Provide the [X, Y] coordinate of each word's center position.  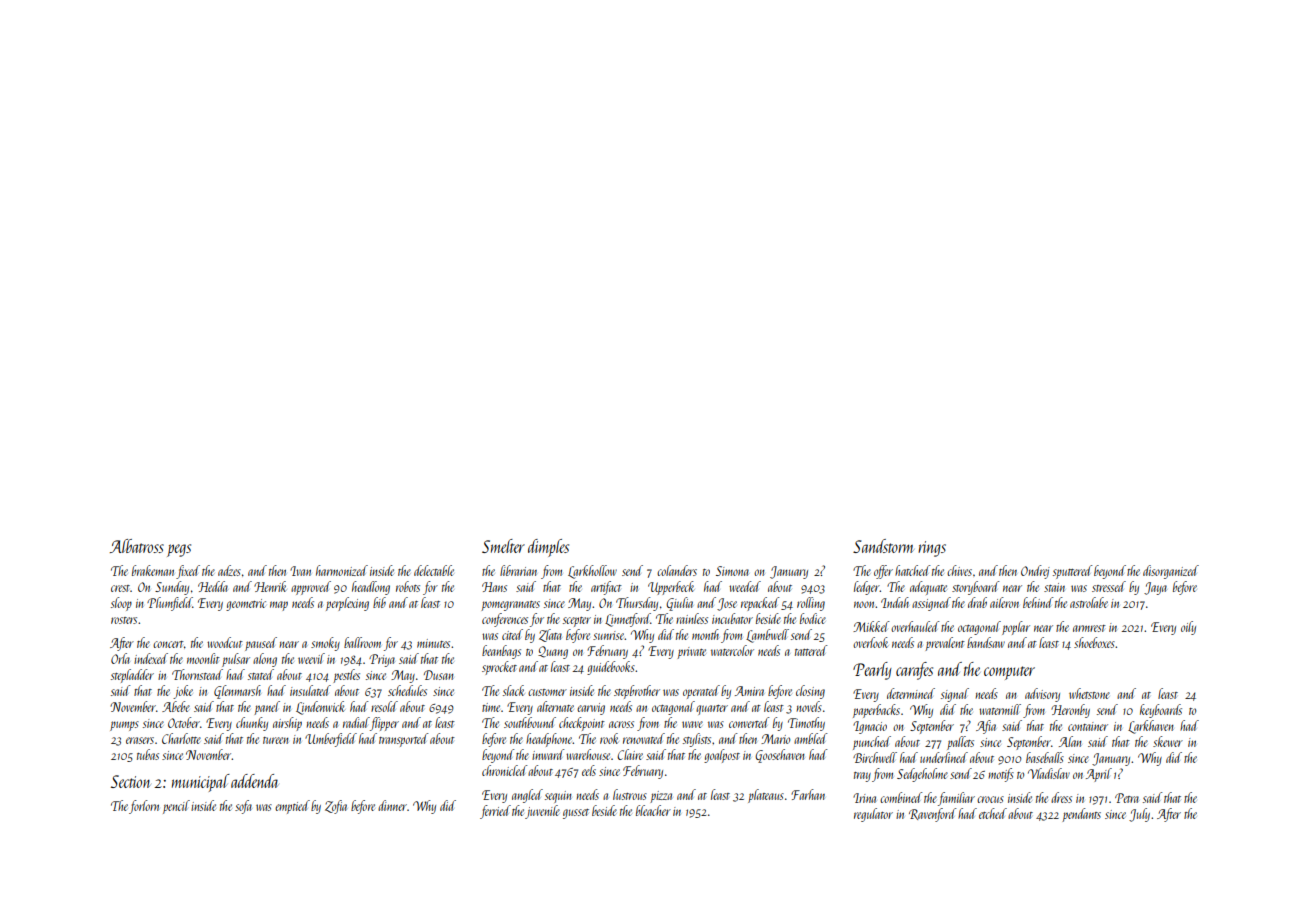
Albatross [137, 546]
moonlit [203, 658]
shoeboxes [1094, 642]
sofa [243, 807]
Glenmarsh [237, 692]
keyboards [1161, 711]
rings [932, 549]
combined [901, 797]
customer [547, 692]
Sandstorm [883, 546]
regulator [873, 815]
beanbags [501, 652]
